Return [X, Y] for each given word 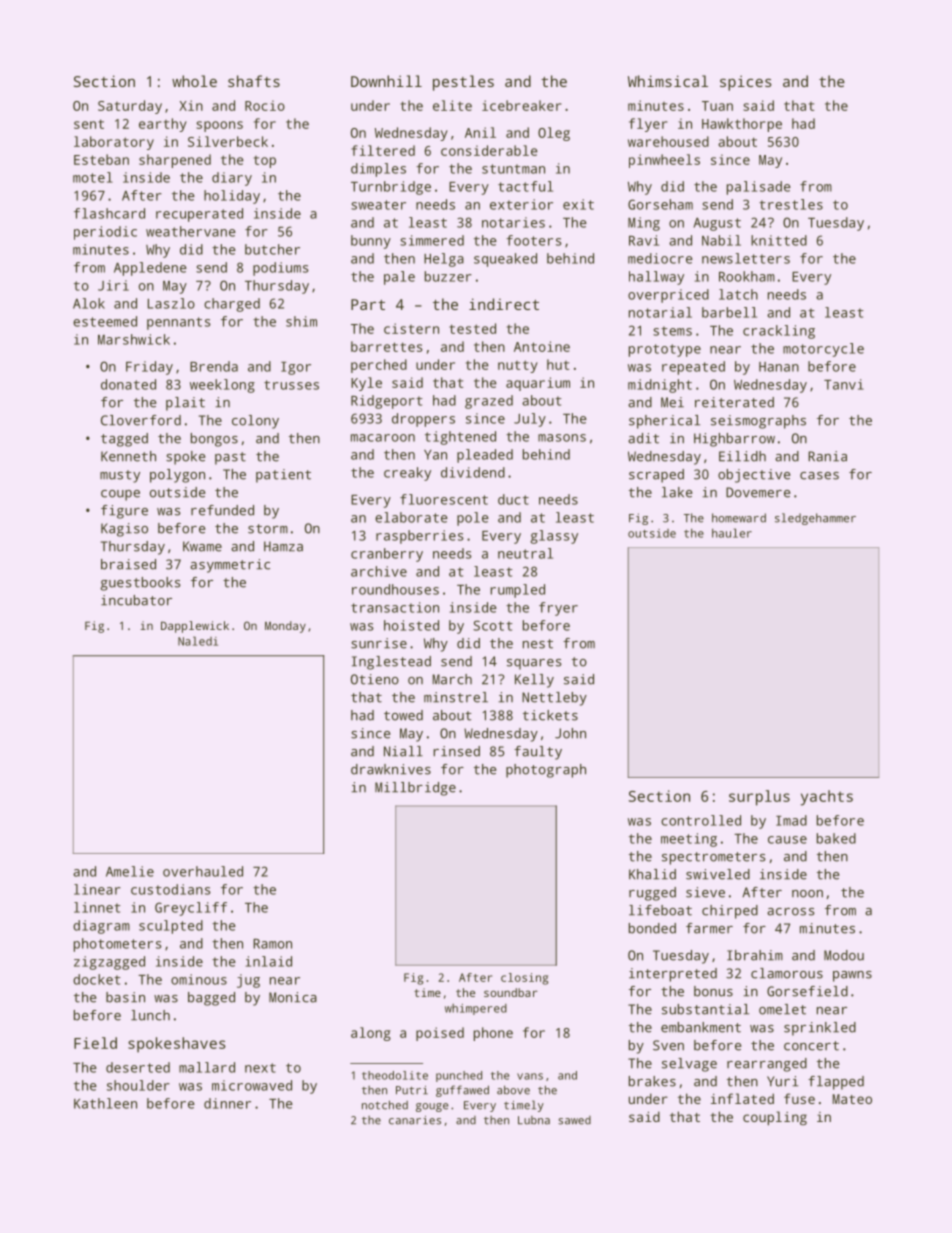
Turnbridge [391, 188]
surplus [759, 798]
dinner [227, 1103]
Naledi [198, 641]
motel [93, 177]
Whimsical [668, 81]
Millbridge [415, 789]
